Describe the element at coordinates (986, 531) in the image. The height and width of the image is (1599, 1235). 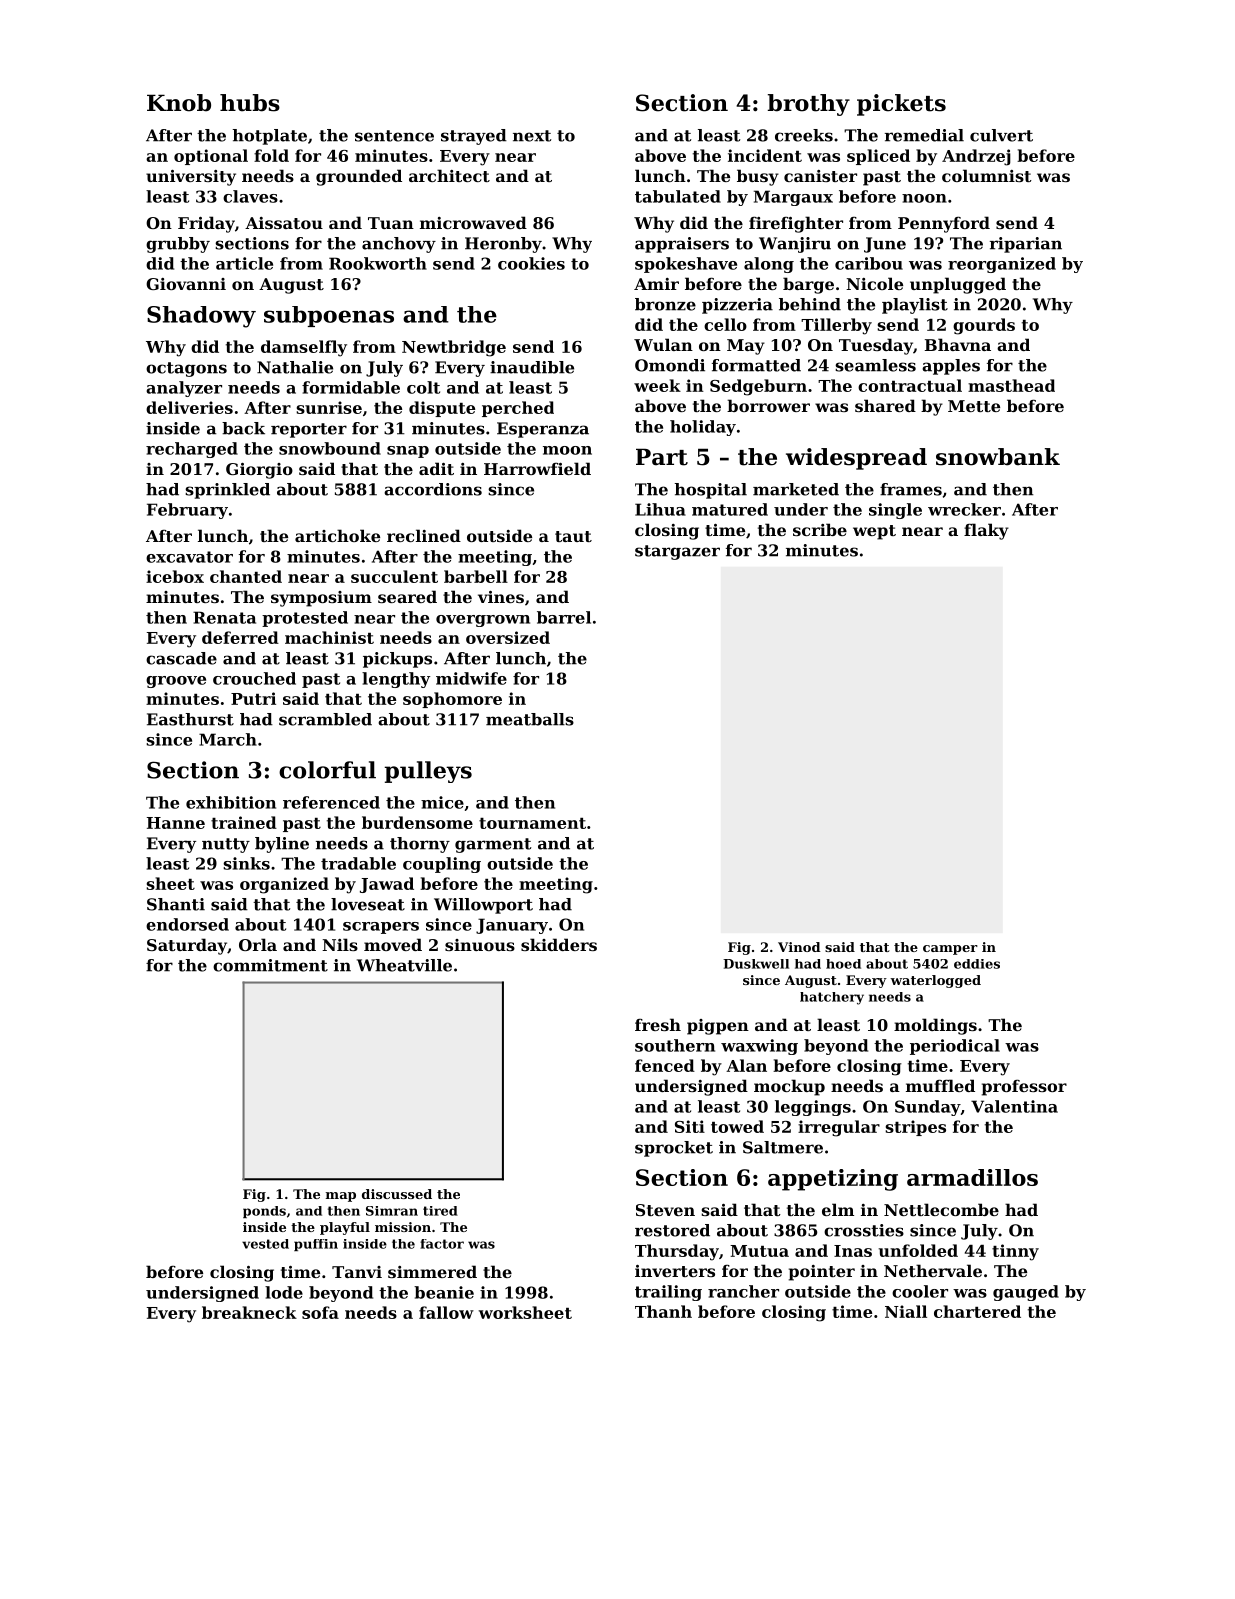
I see `flaky` at that location.
